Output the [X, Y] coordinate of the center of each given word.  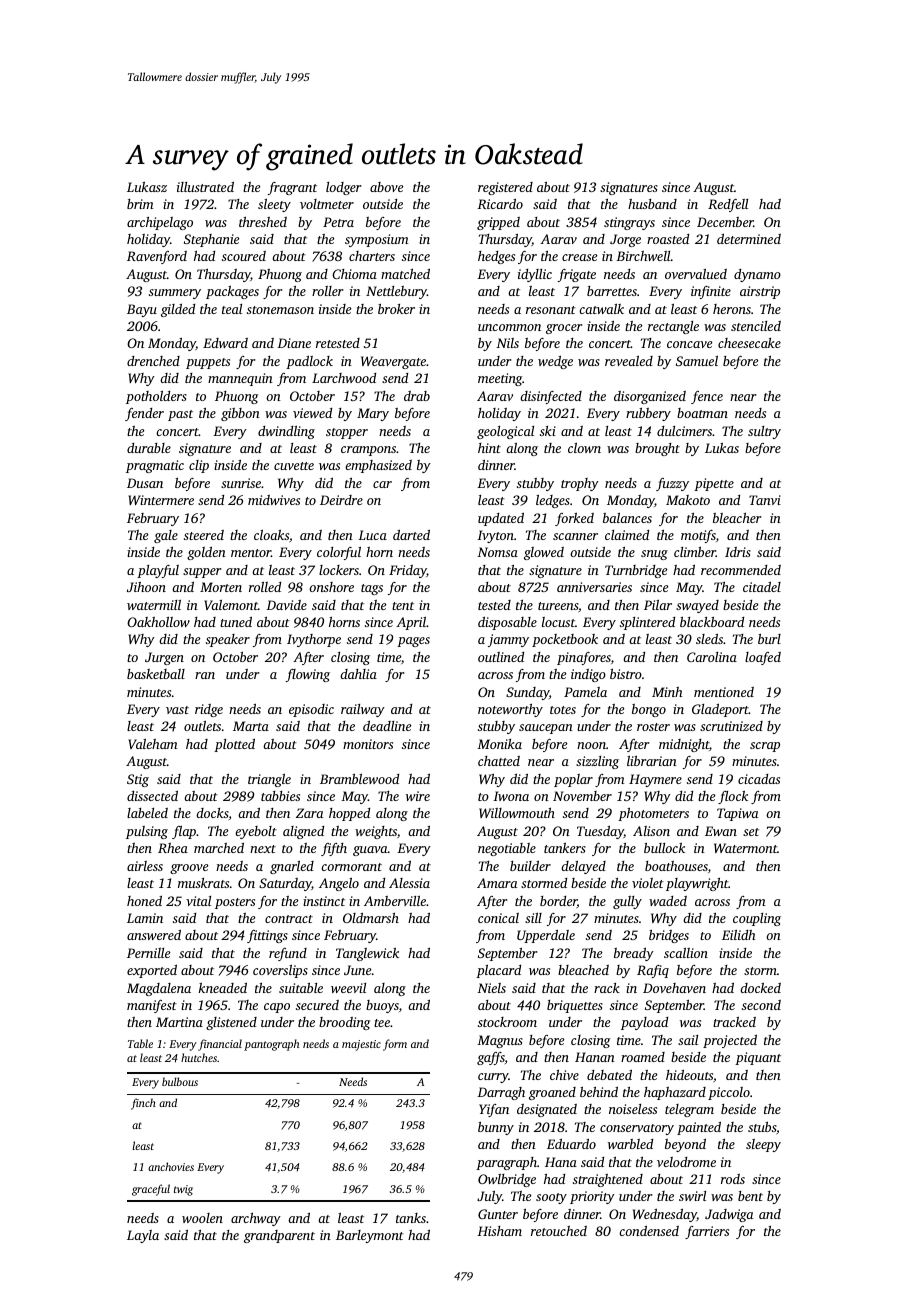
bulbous [180, 1081]
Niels [491, 988]
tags [372, 589]
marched [219, 848]
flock [733, 797]
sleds [709, 639]
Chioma [354, 274]
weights [376, 832]
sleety [274, 205]
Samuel [697, 361]
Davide [286, 605]
